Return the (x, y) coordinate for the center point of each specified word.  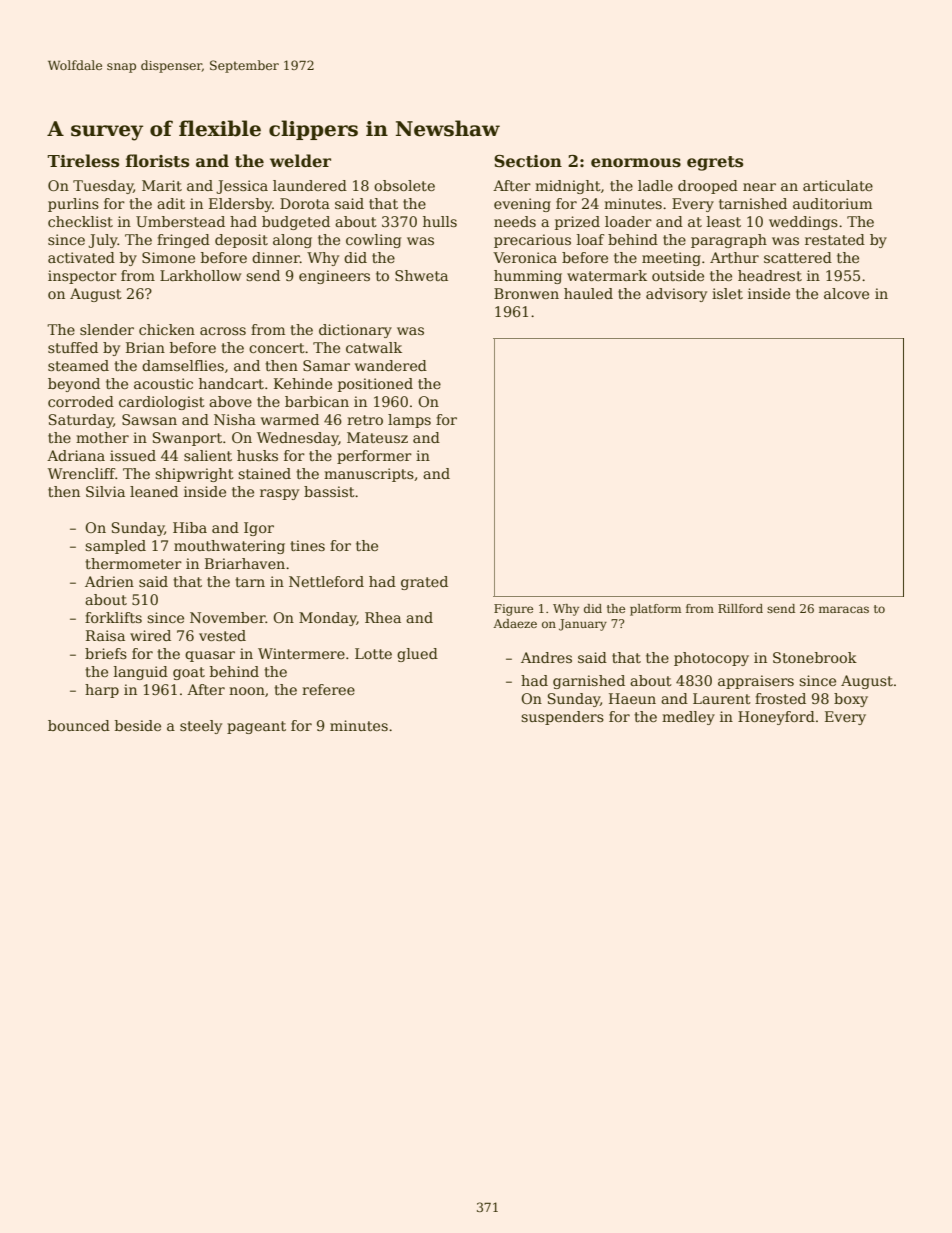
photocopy (711, 659)
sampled (115, 547)
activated (81, 257)
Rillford (740, 608)
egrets (715, 163)
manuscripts (369, 475)
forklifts (113, 617)
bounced (79, 725)
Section (528, 161)
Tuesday (103, 187)
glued (417, 655)
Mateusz (377, 437)
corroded (81, 401)
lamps (409, 421)
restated (835, 239)
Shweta (421, 275)
